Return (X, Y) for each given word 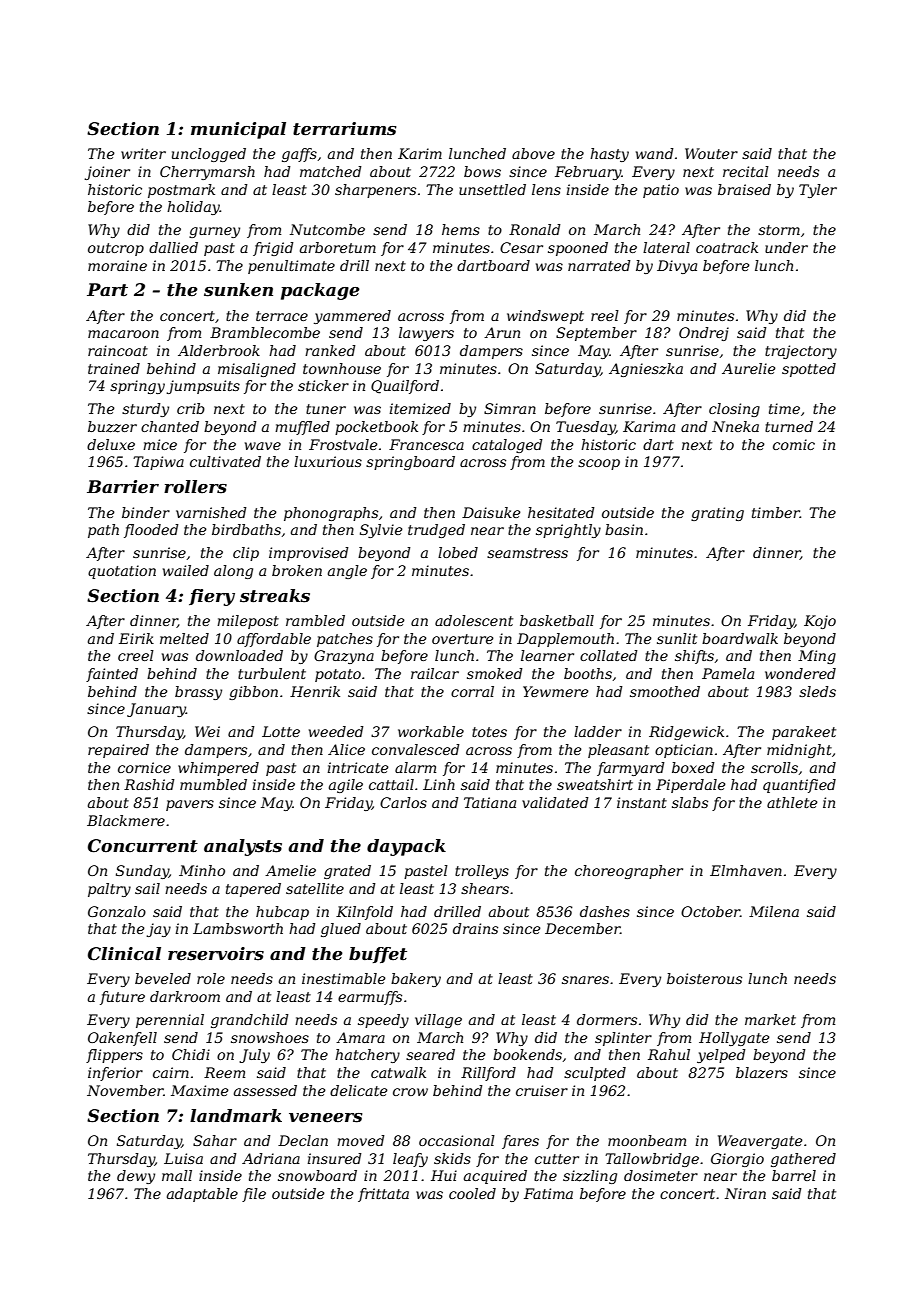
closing (734, 410)
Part (107, 290)
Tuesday (586, 428)
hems (461, 229)
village (438, 1021)
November (125, 1090)
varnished (211, 512)
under (786, 247)
